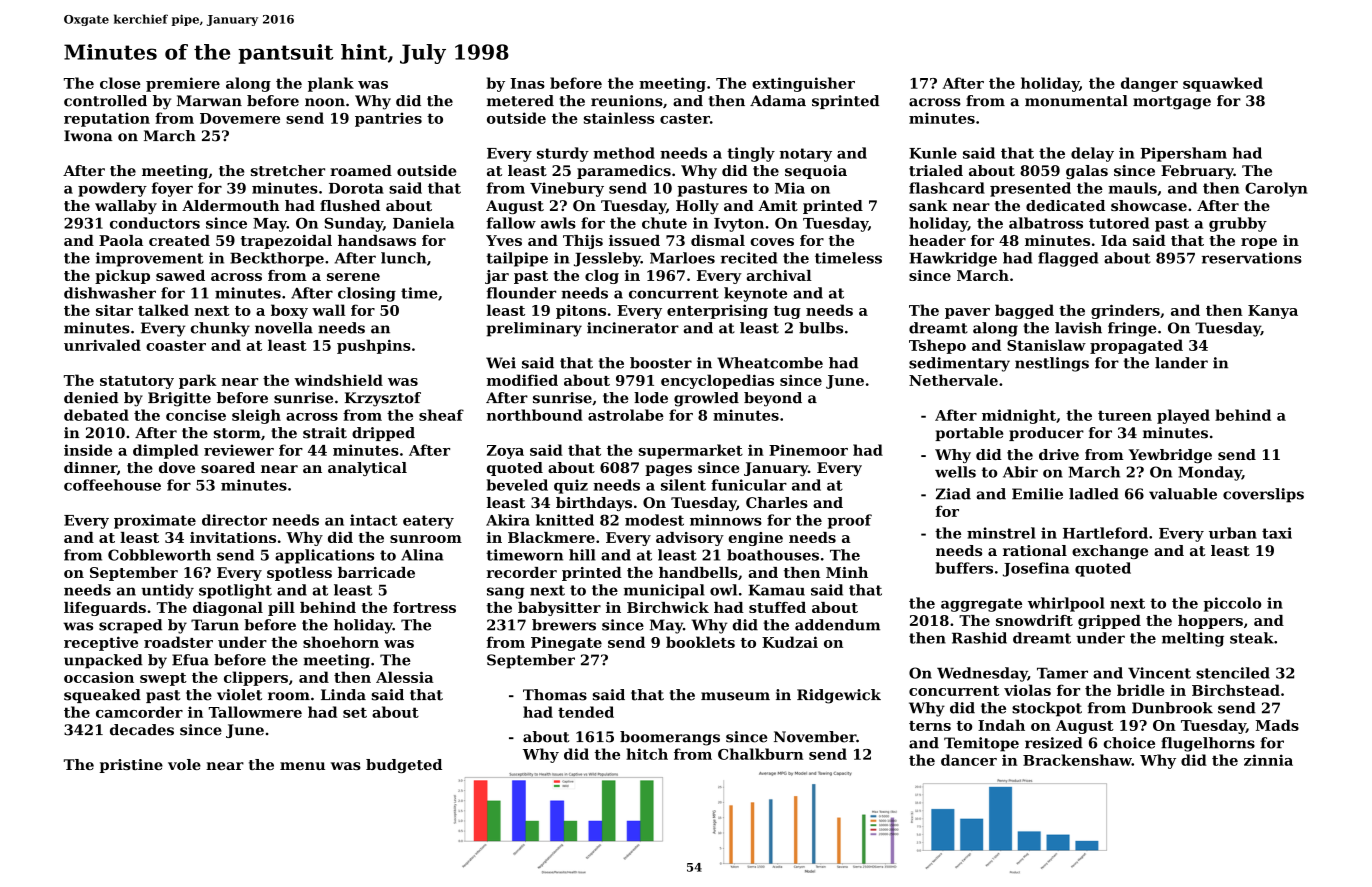 Image resolution: width=1372 pixels, height=887 pixels. Describe the element at coordinates (1149, 84) in the image. I see `danger` at that location.
